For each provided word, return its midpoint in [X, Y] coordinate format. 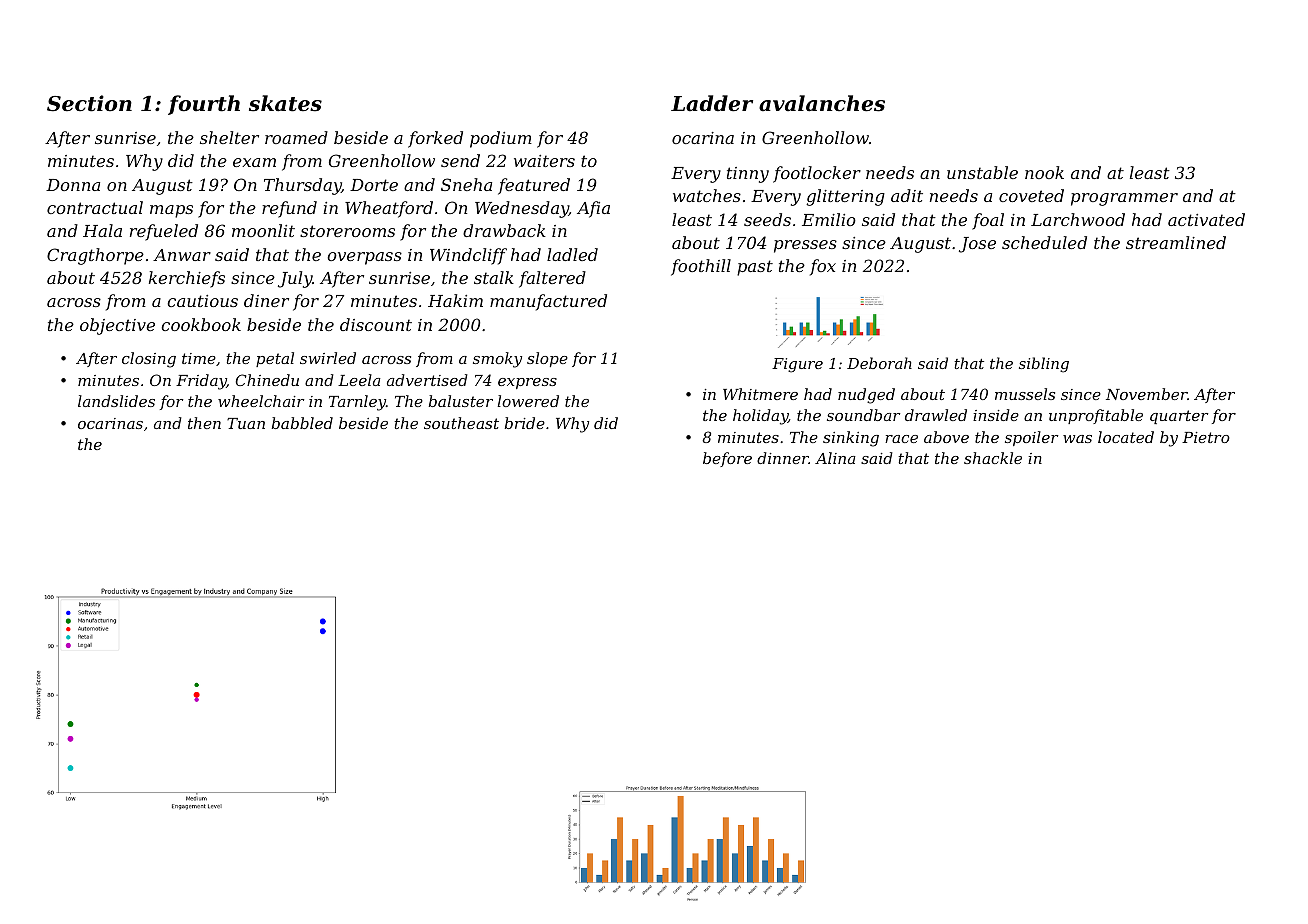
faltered [552, 279]
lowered [528, 401]
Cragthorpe [95, 256]
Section [89, 103]
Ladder [712, 103]
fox [823, 267]
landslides [116, 401]
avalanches [822, 103]
